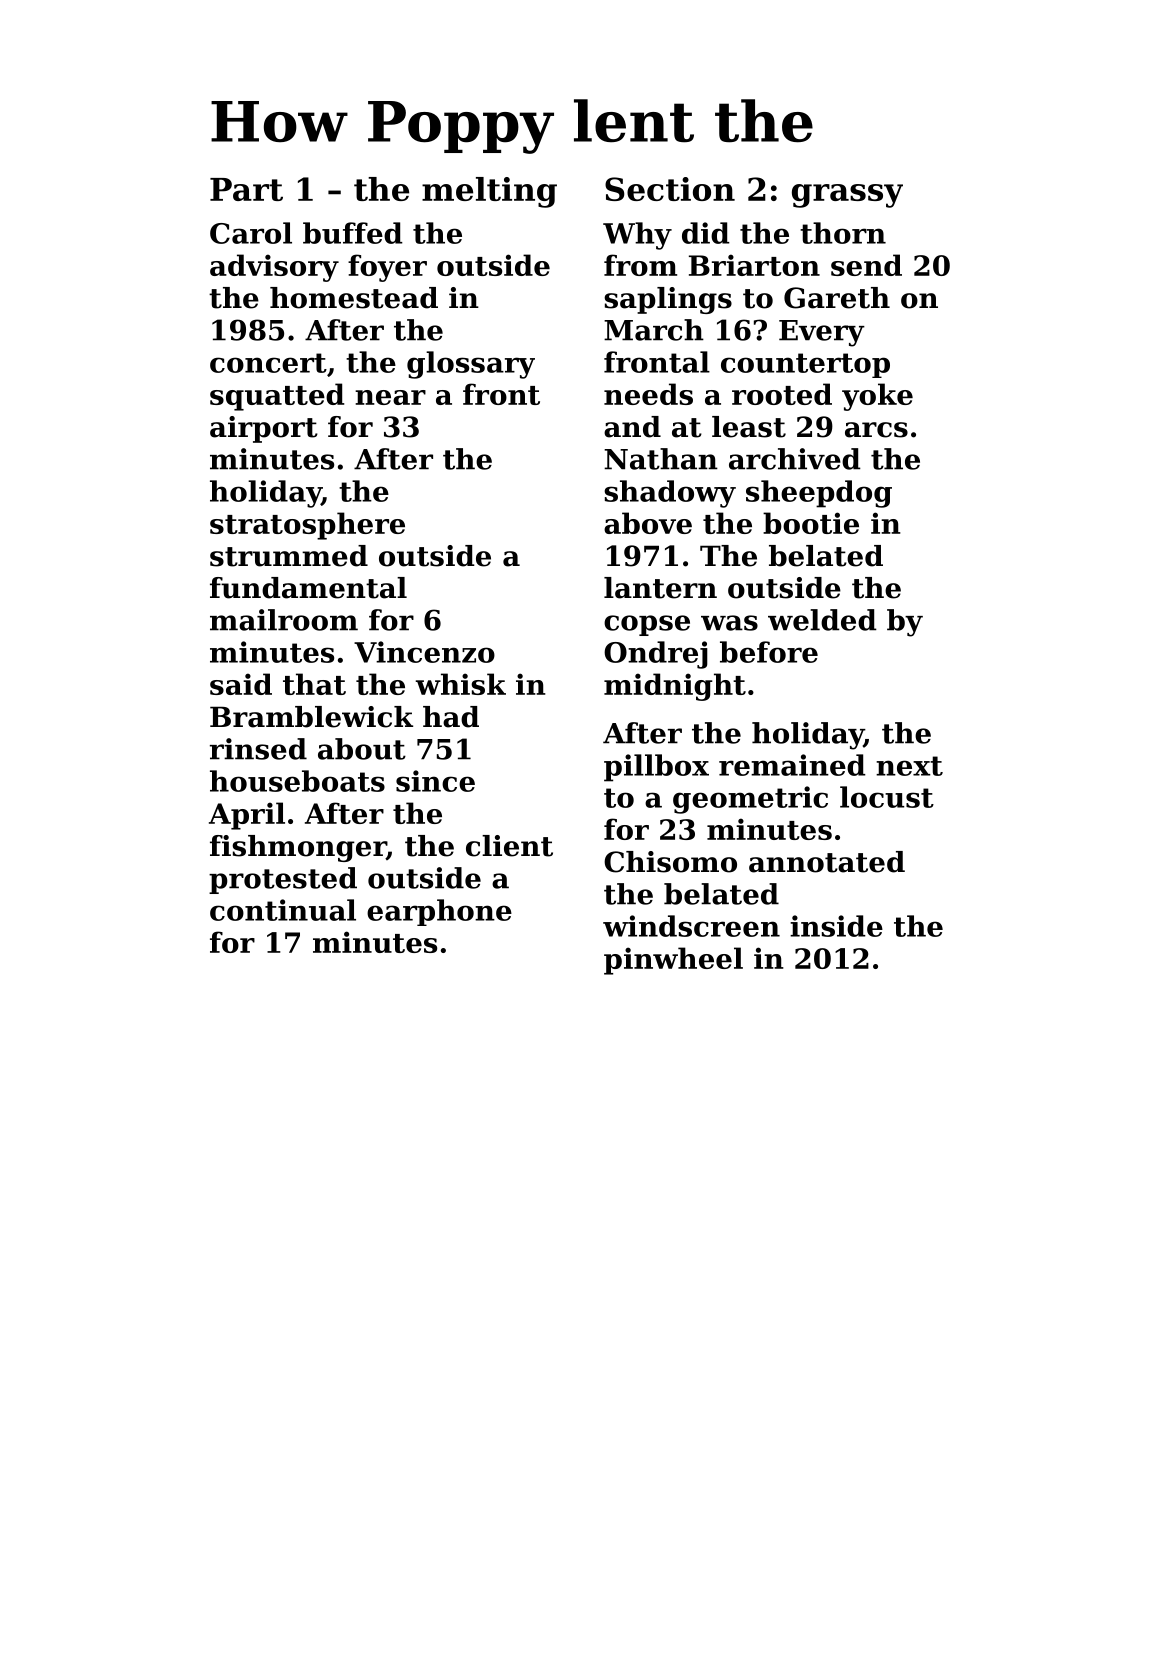  I want to click on grassy, so click(847, 196).
